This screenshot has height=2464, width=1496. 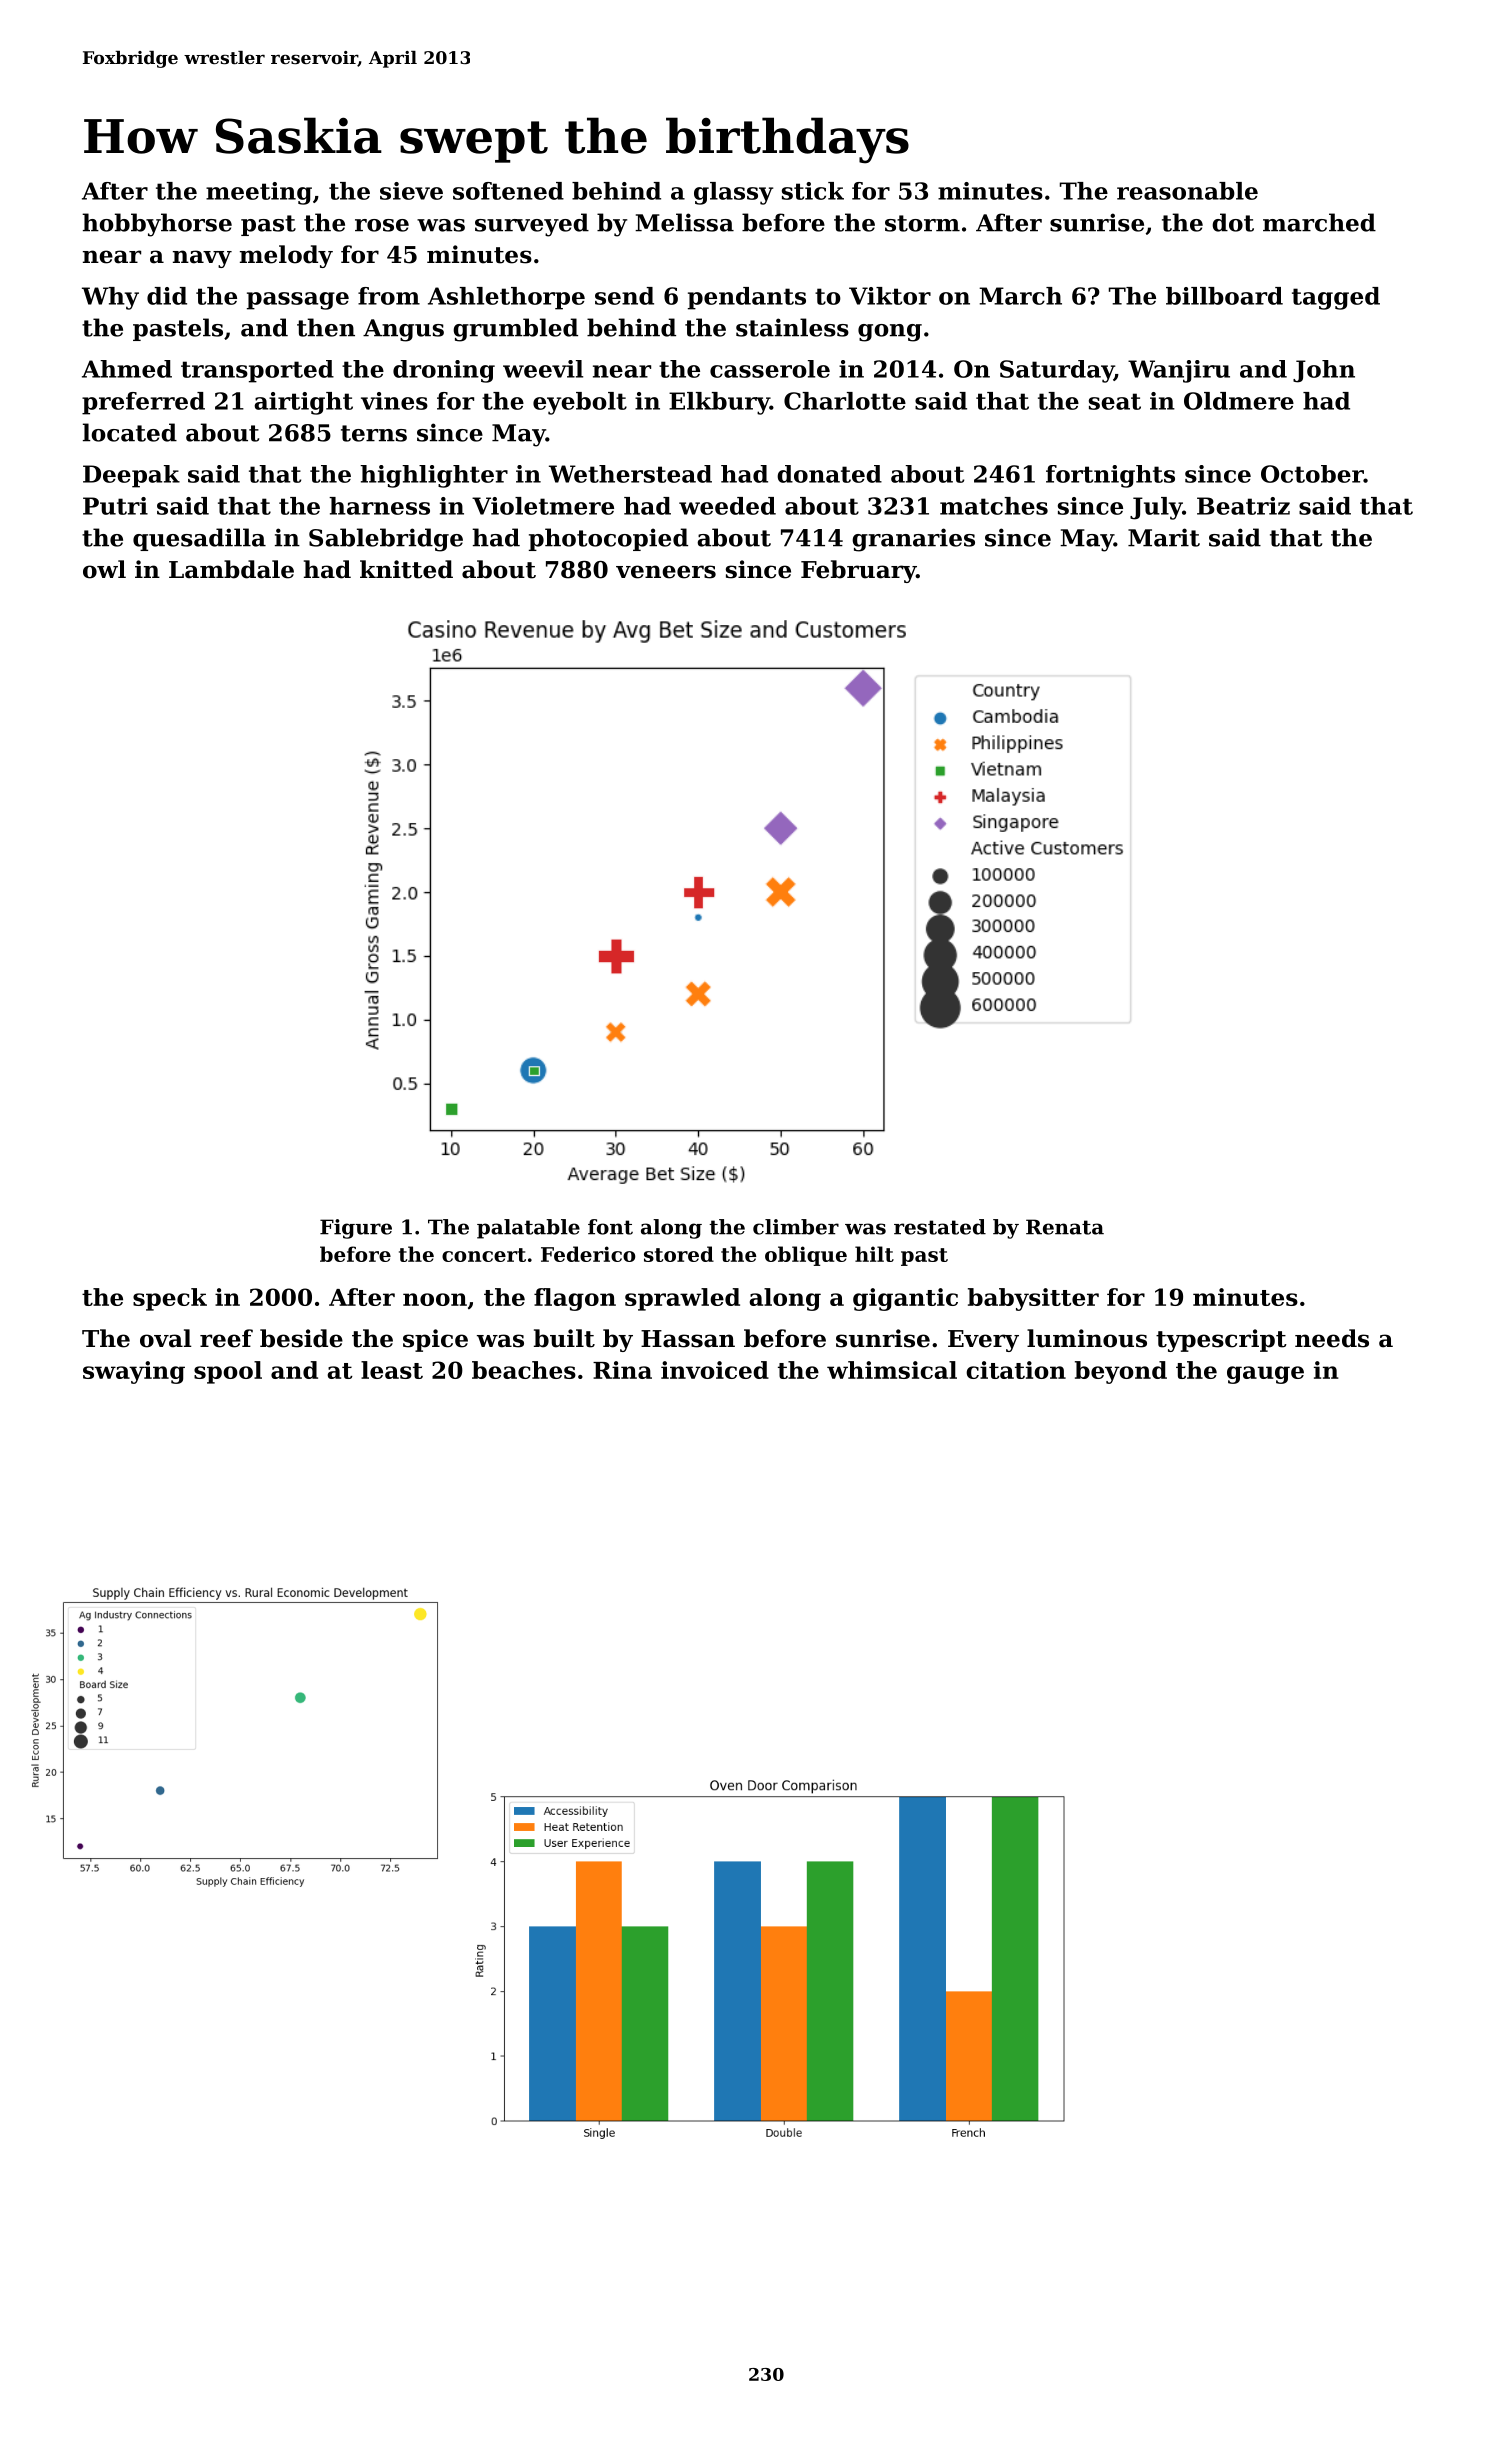 What do you see at coordinates (845, 401) in the screenshot?
I see `Charlotte` at bounding box center [845, 401].
